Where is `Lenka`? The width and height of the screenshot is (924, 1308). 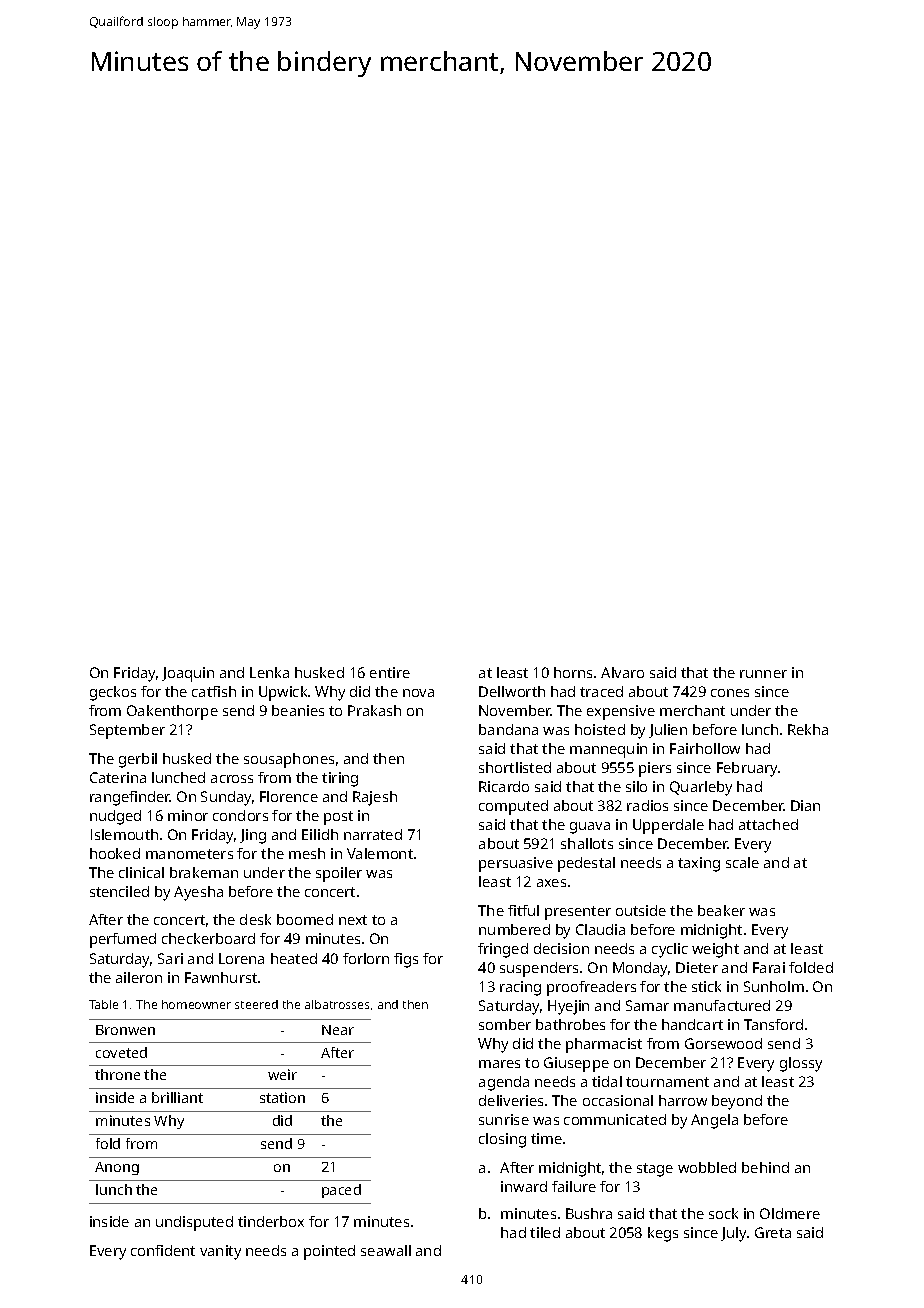
Lenka is located at coordinates (269, 672).
